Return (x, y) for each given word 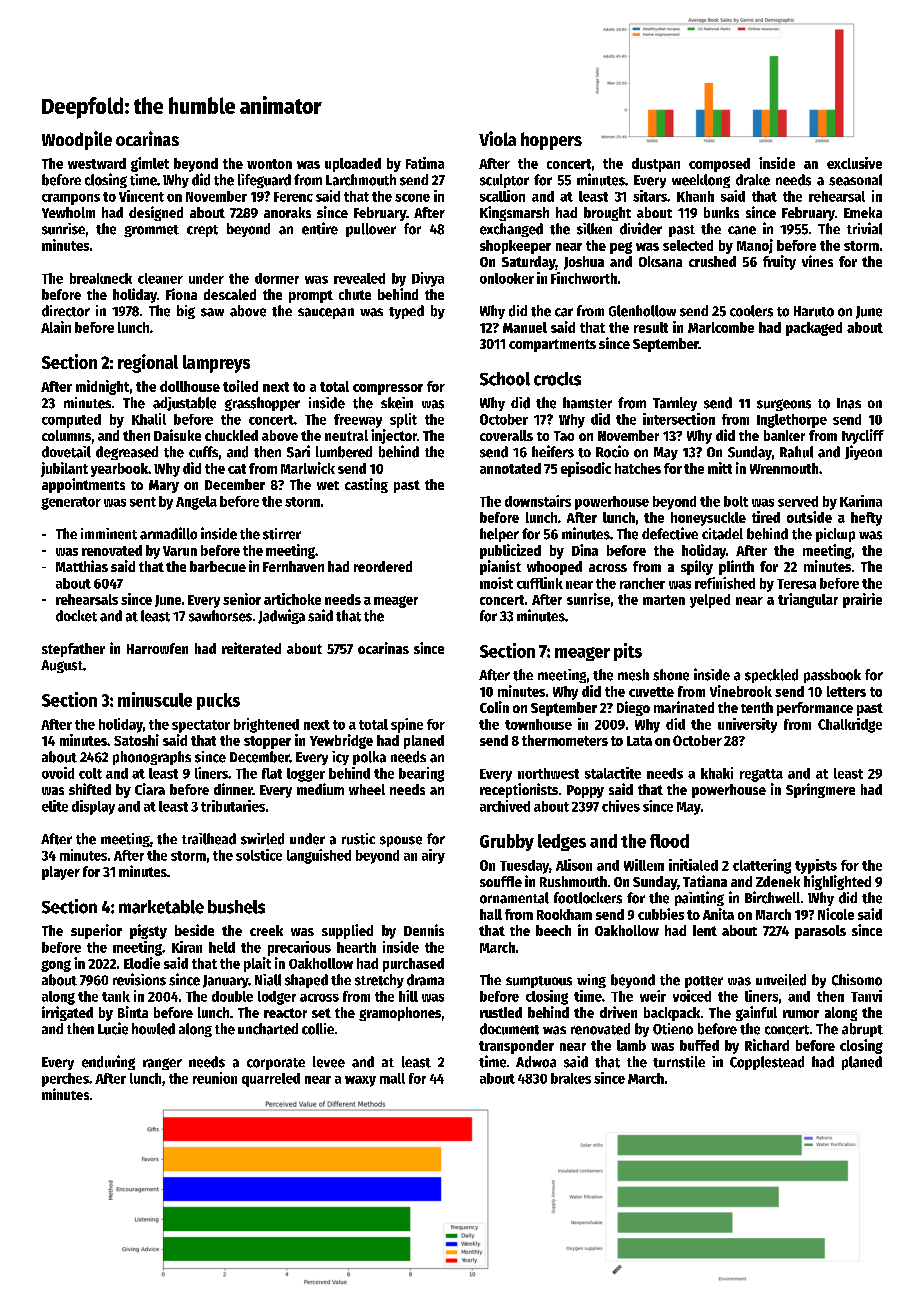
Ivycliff (863, 436)
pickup (835, 535)
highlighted (837, 882)
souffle (501, 881)
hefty (866, 519)
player (61, 873)
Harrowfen (157, 648)
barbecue (218, 566)
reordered (383, 566)
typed (406, 312)
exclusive (854, 163)
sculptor (504, 181)
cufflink (540, 583)
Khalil (149, 419)
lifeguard (264, 181)
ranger (162, 1064)
